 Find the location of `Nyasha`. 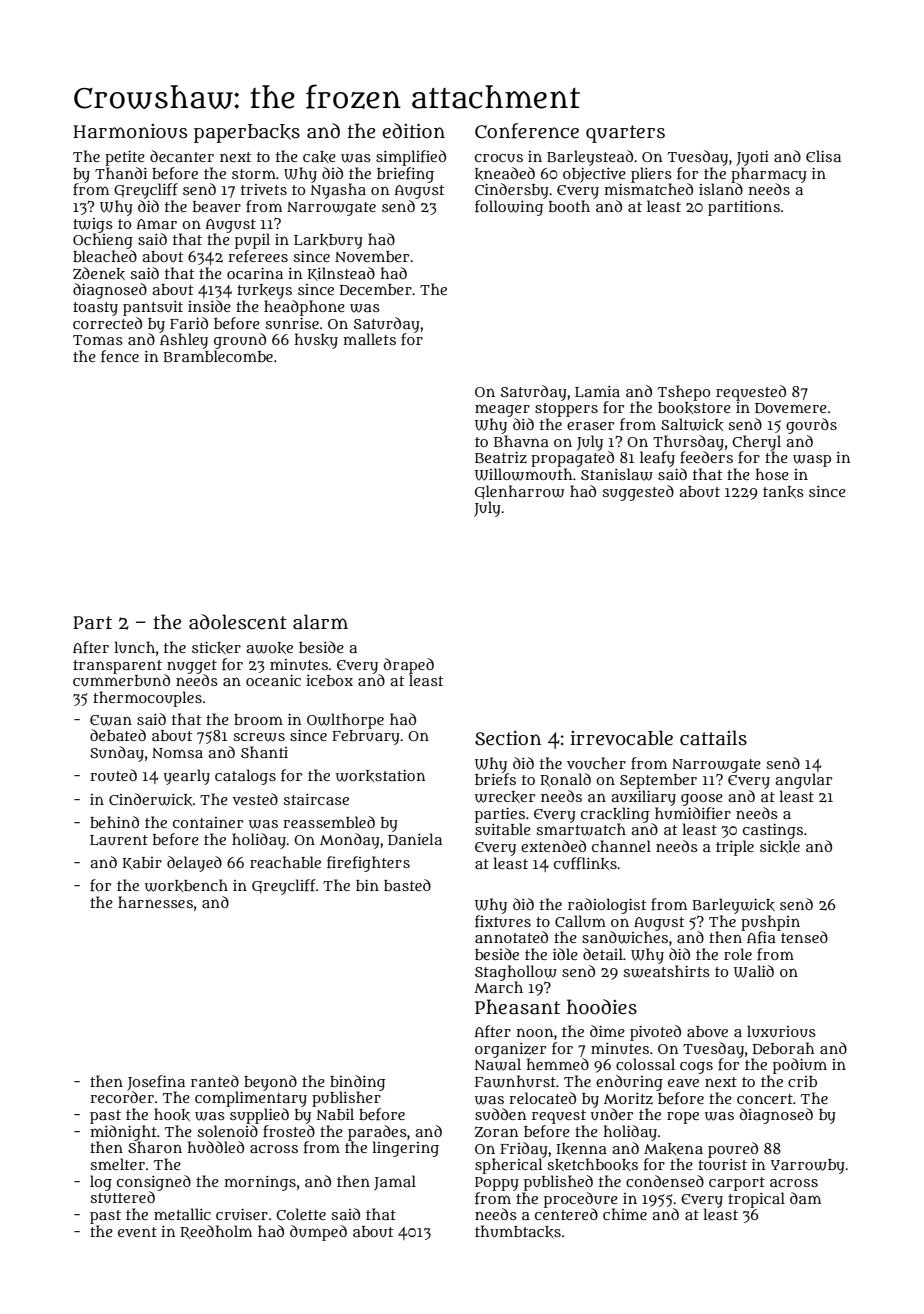

Nyasha is located at coordinates (338, 191).
